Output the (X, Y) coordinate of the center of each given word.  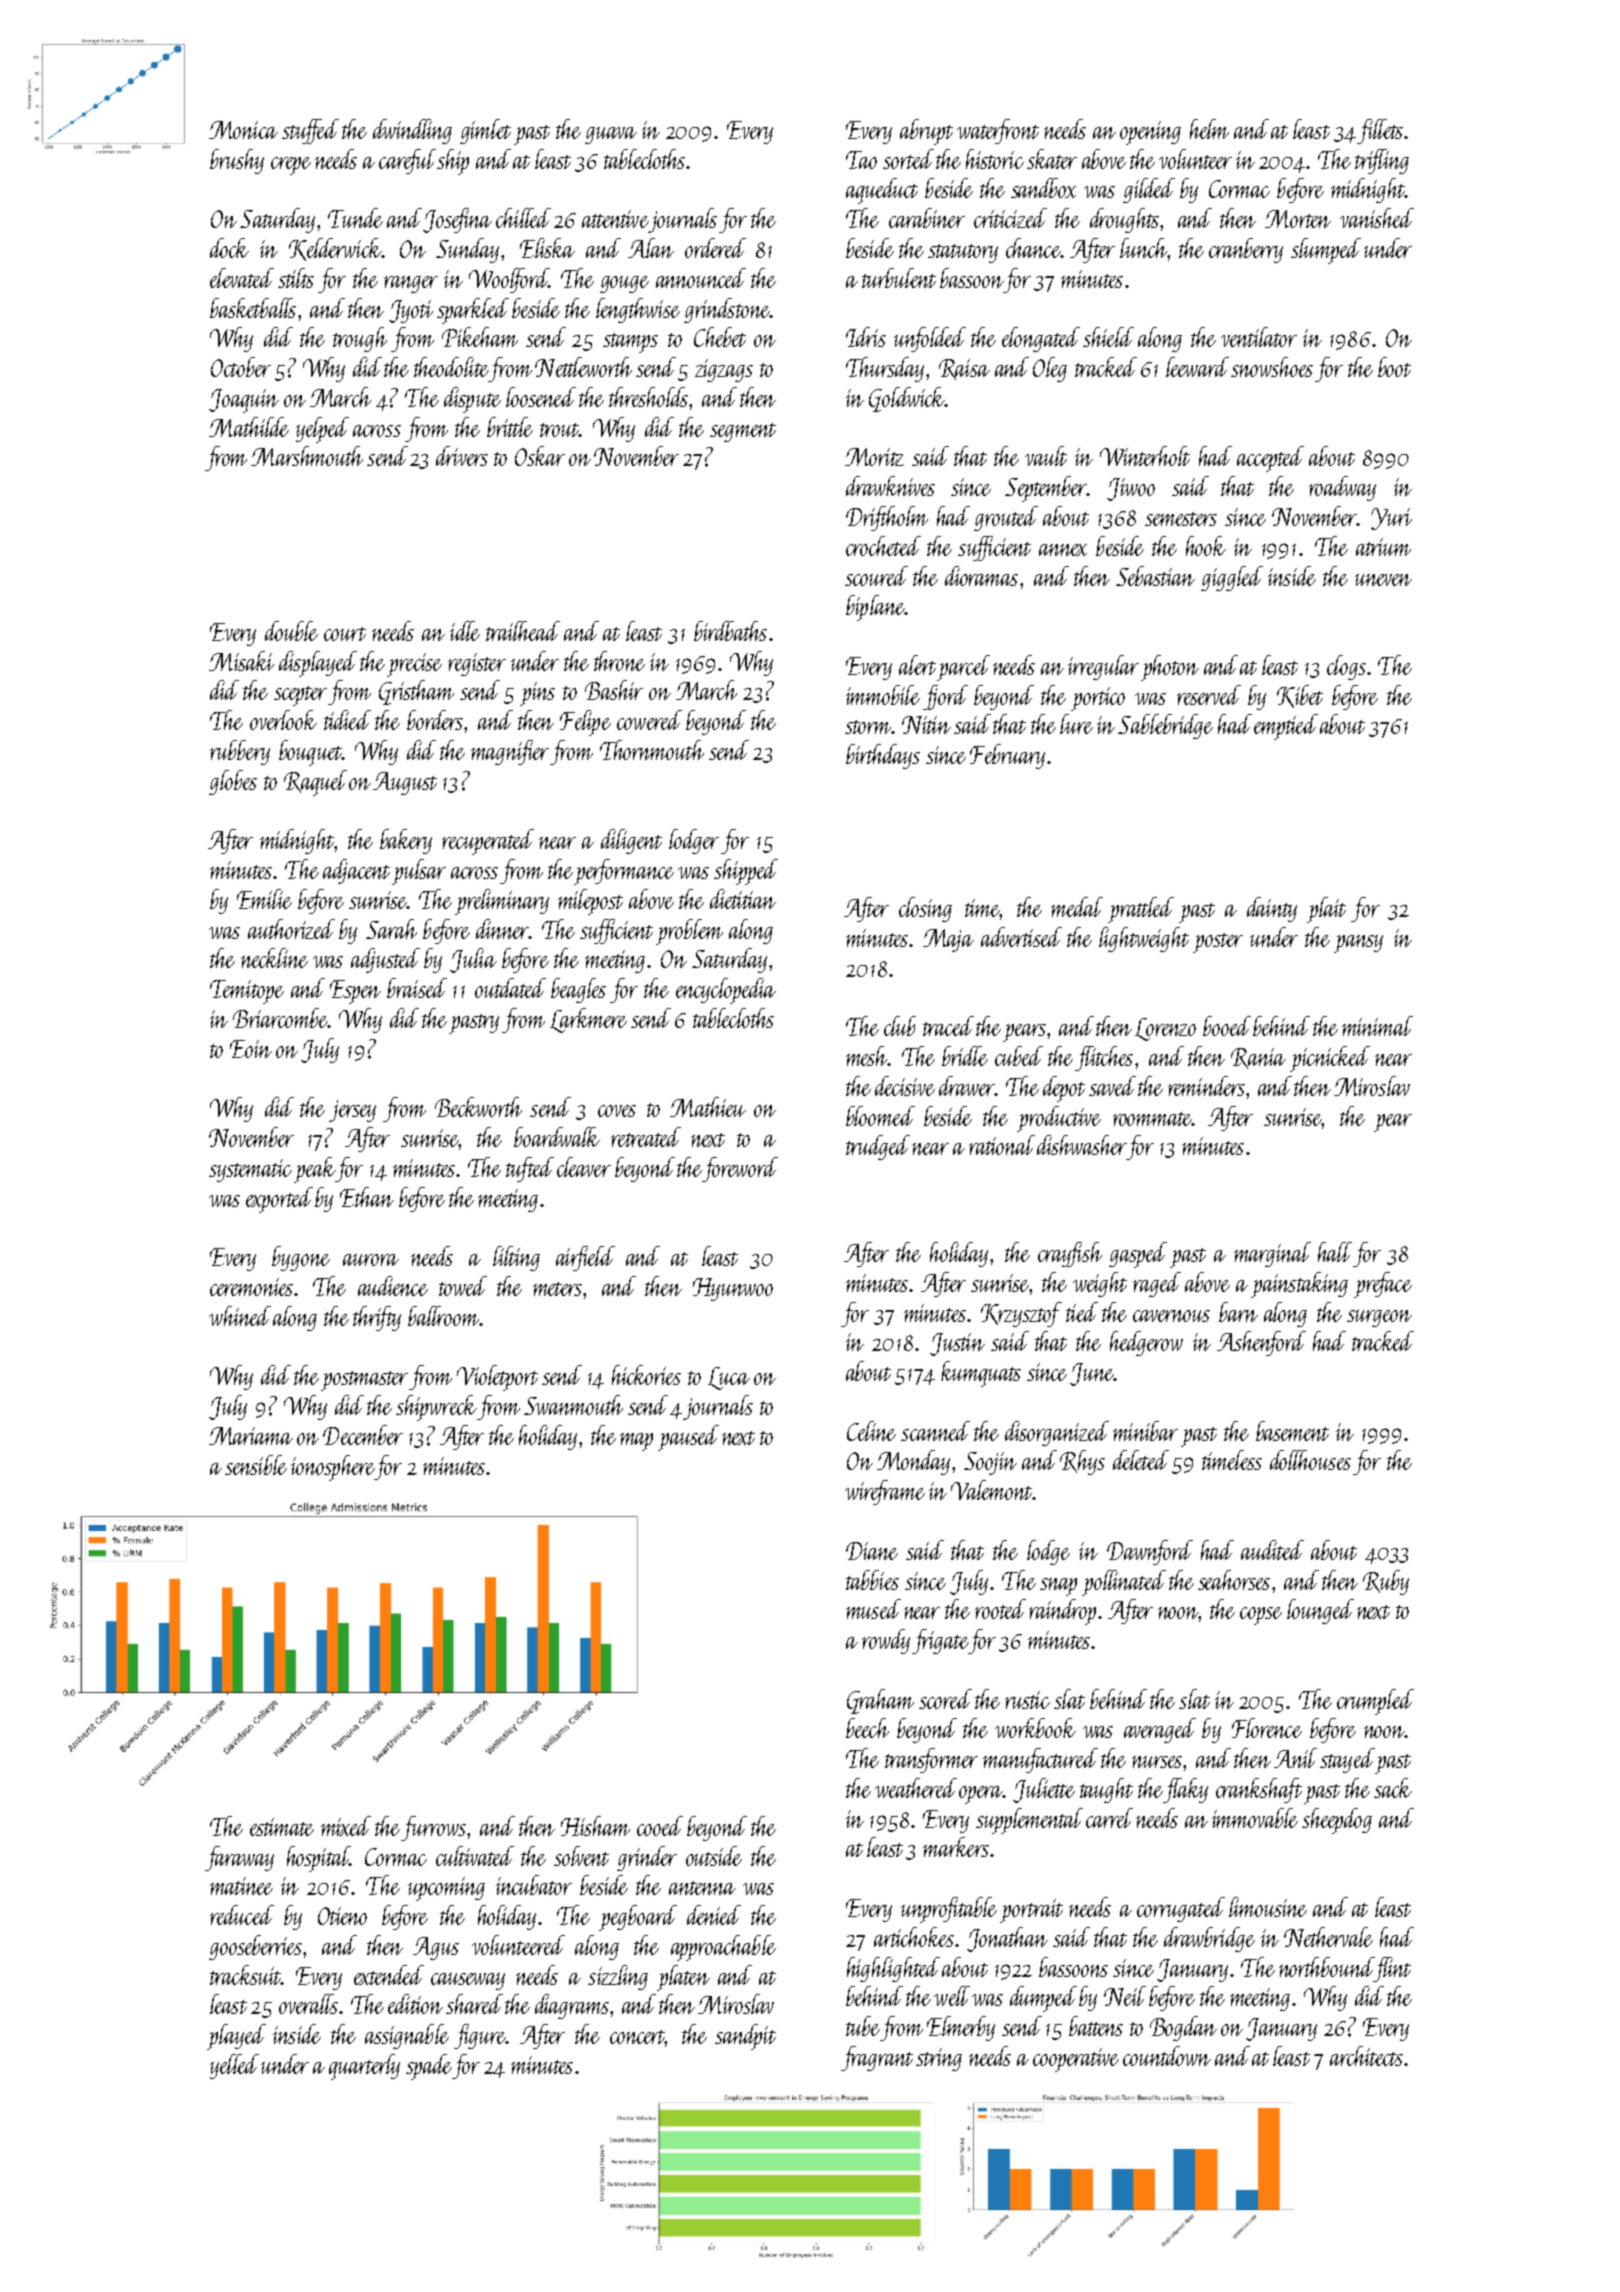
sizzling (618, 1977)
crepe (291, 166)
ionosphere (333, 1468)
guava (611, 135)
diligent (631, 841)
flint (1392, 1969)
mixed (346, 1826)
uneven (1383, 580)
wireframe (885, 1492)
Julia (473, 960)
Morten (1298, 219)
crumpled (1375, 1702)
